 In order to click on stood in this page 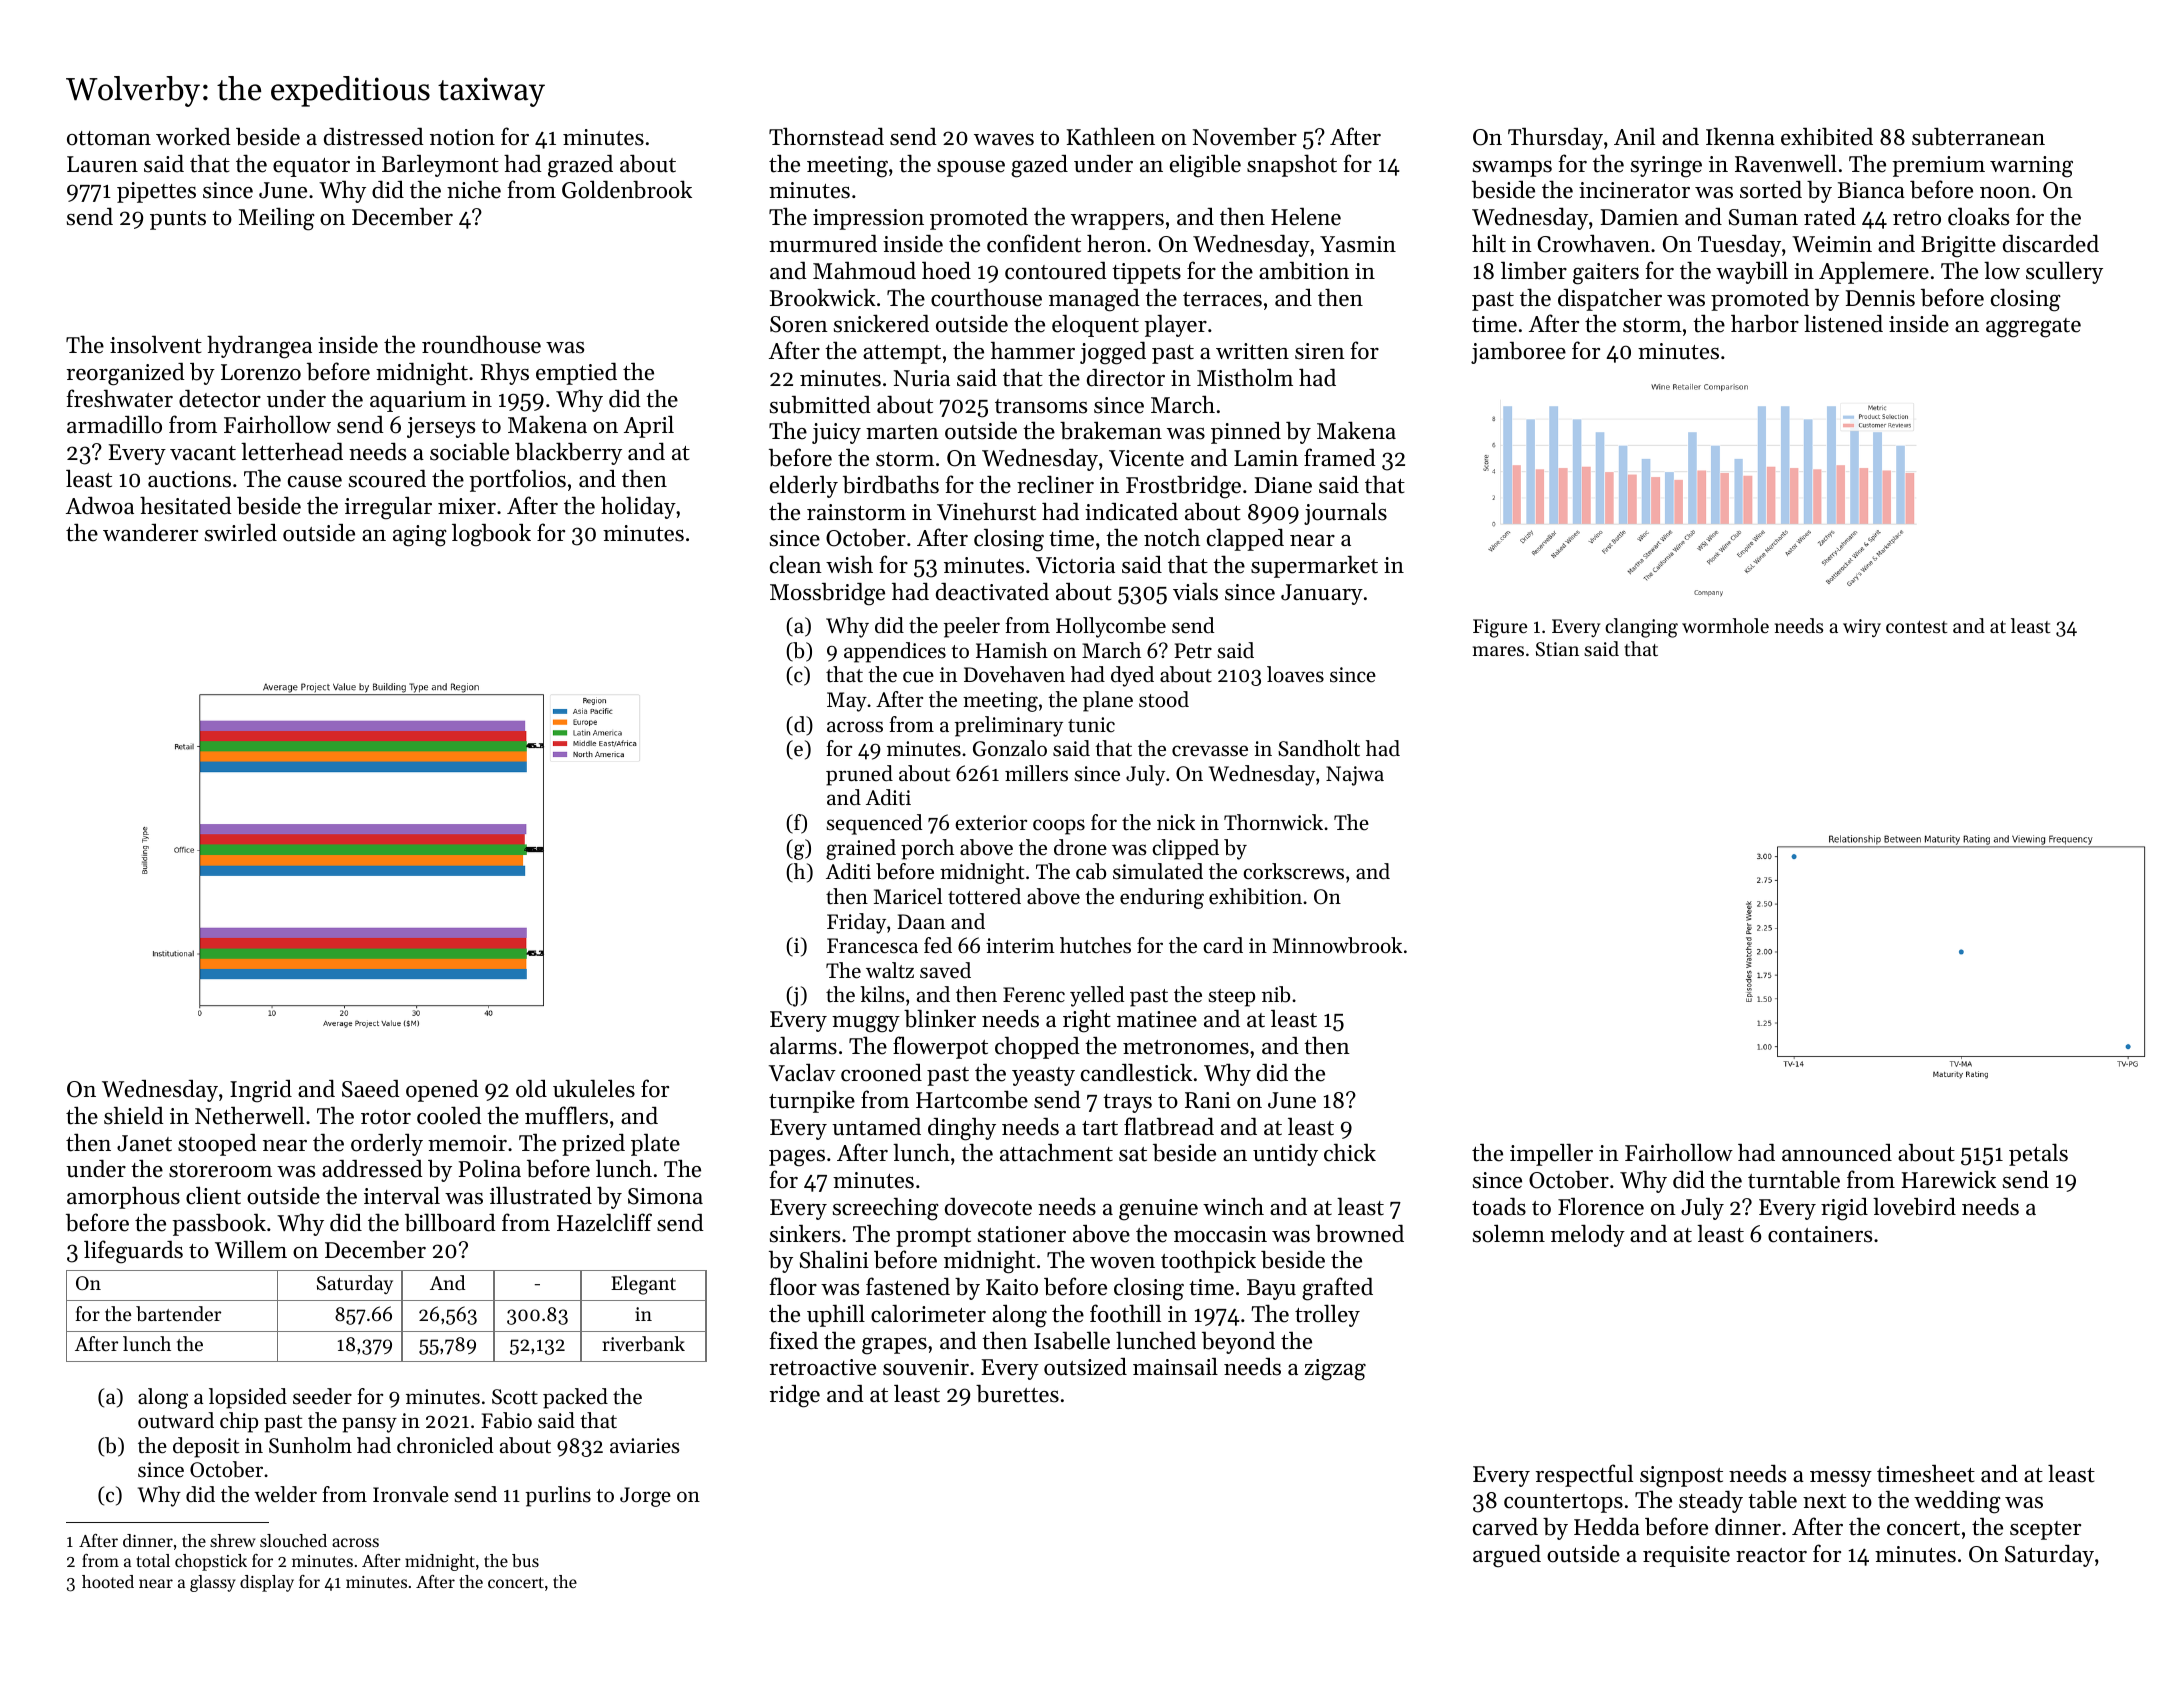, I will do `click(1164, 699)`.
